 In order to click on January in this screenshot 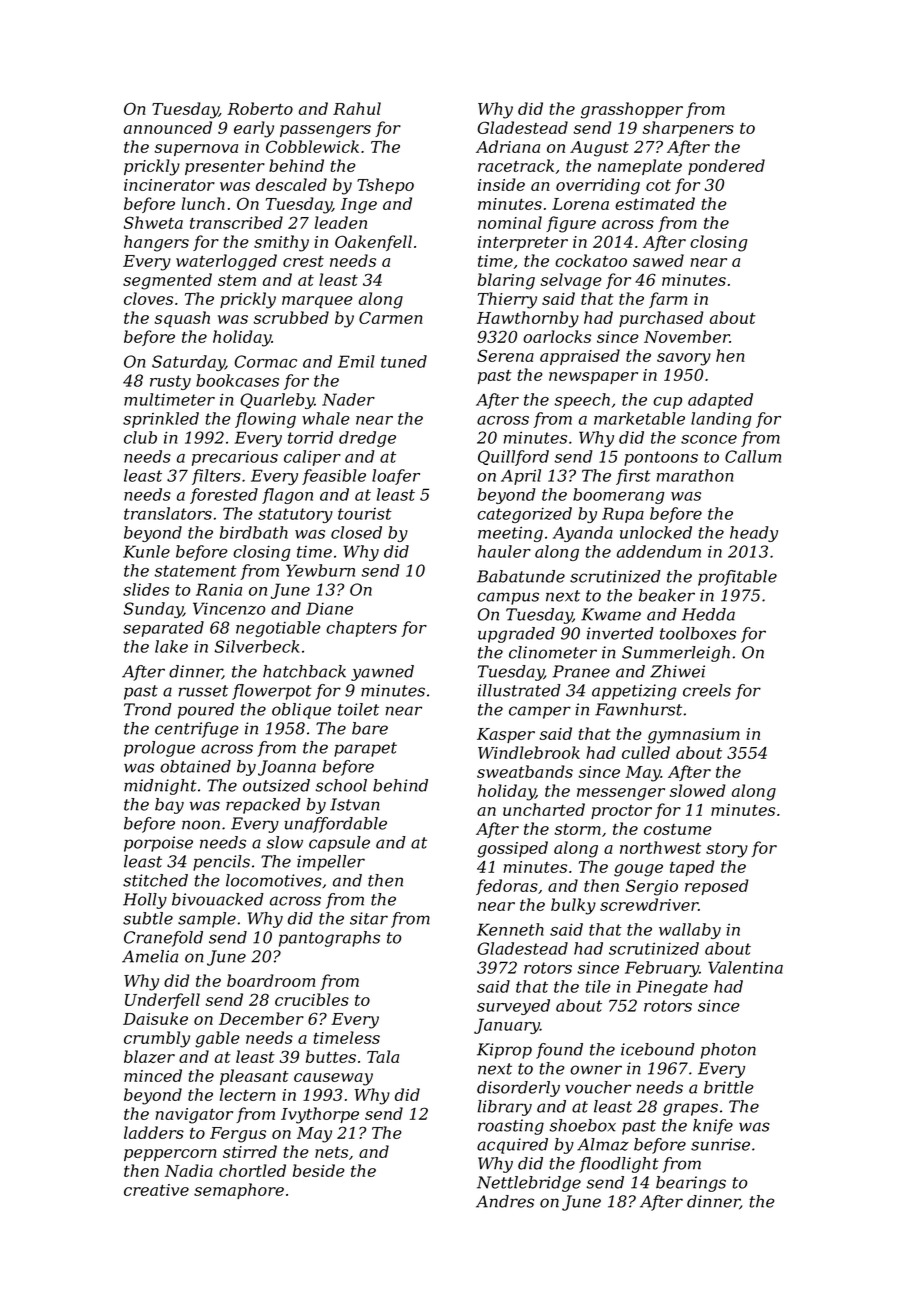, I will do `click(507, 1026)`.
